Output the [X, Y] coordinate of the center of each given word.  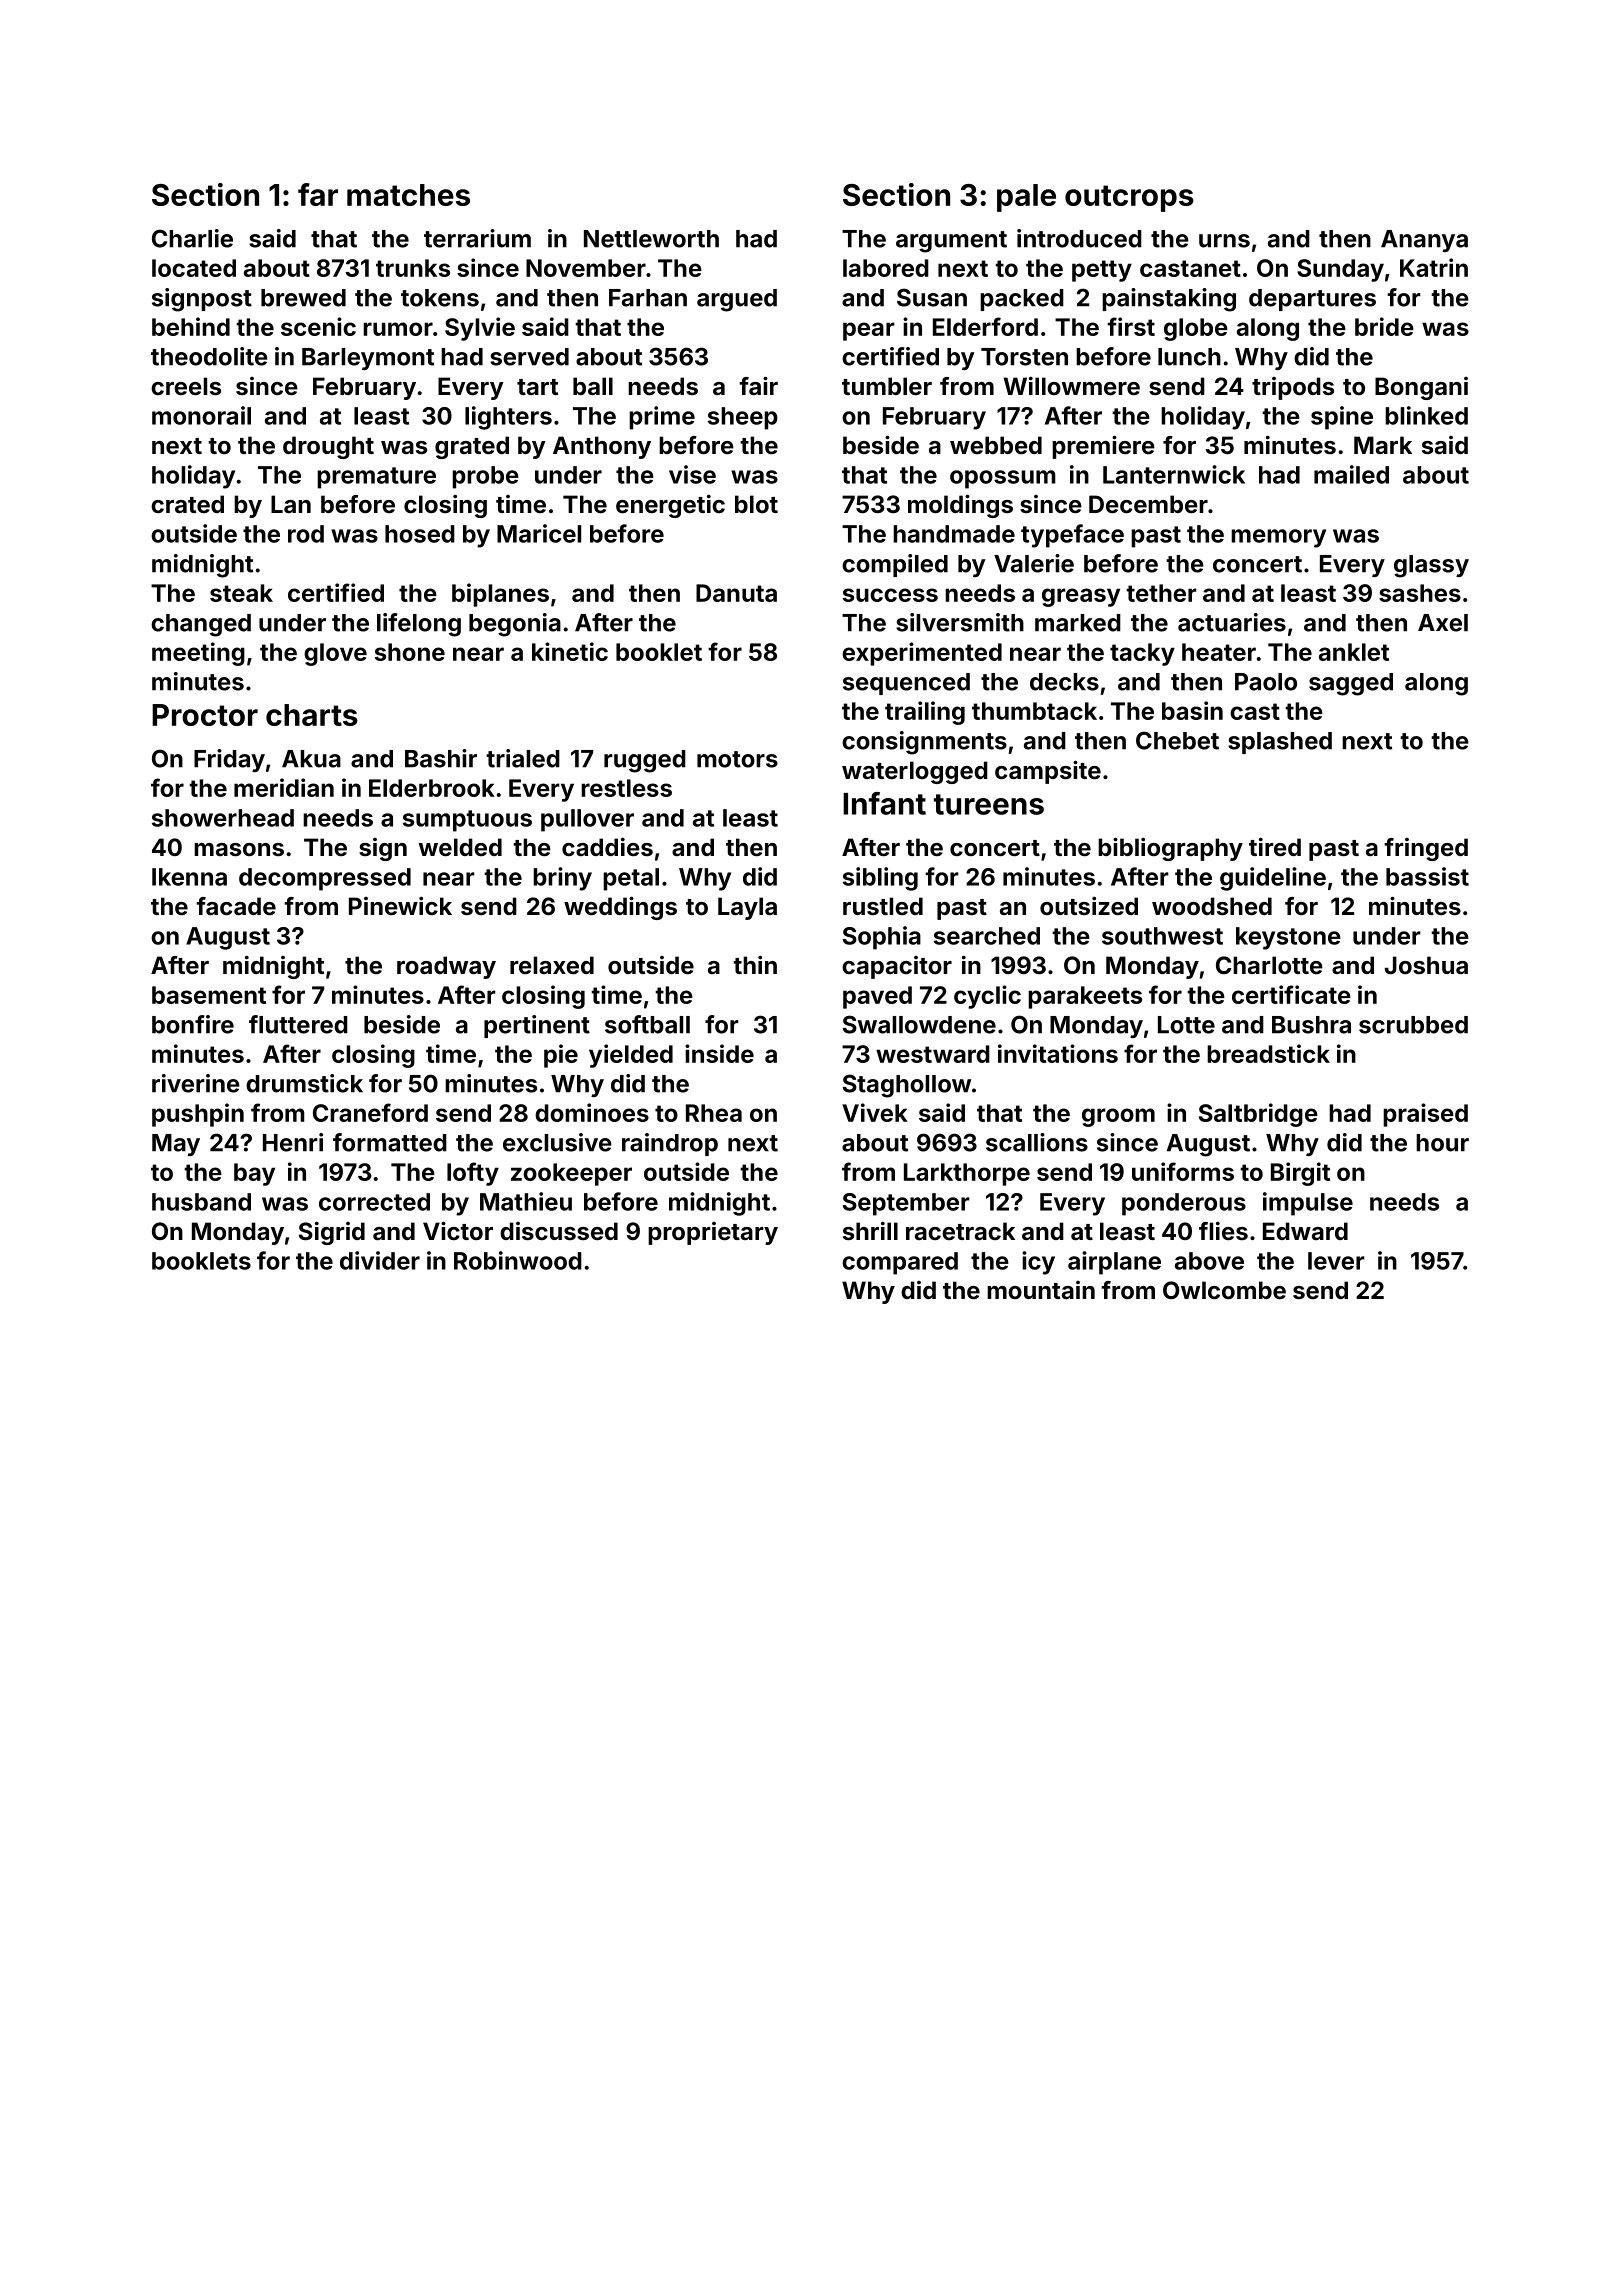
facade [236, 906]
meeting [198, 654]
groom [1118, 1117]
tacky [1142, 654]
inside [719, 1053]
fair [758, 385]
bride [1384, 326]
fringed [1426, 849]
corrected [374, 1202]
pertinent [537, 1026]
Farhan [648, 298]
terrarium [477, 238]
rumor [398, 329]
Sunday [1340, 270]
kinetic [570, 651]
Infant [884, 803]
